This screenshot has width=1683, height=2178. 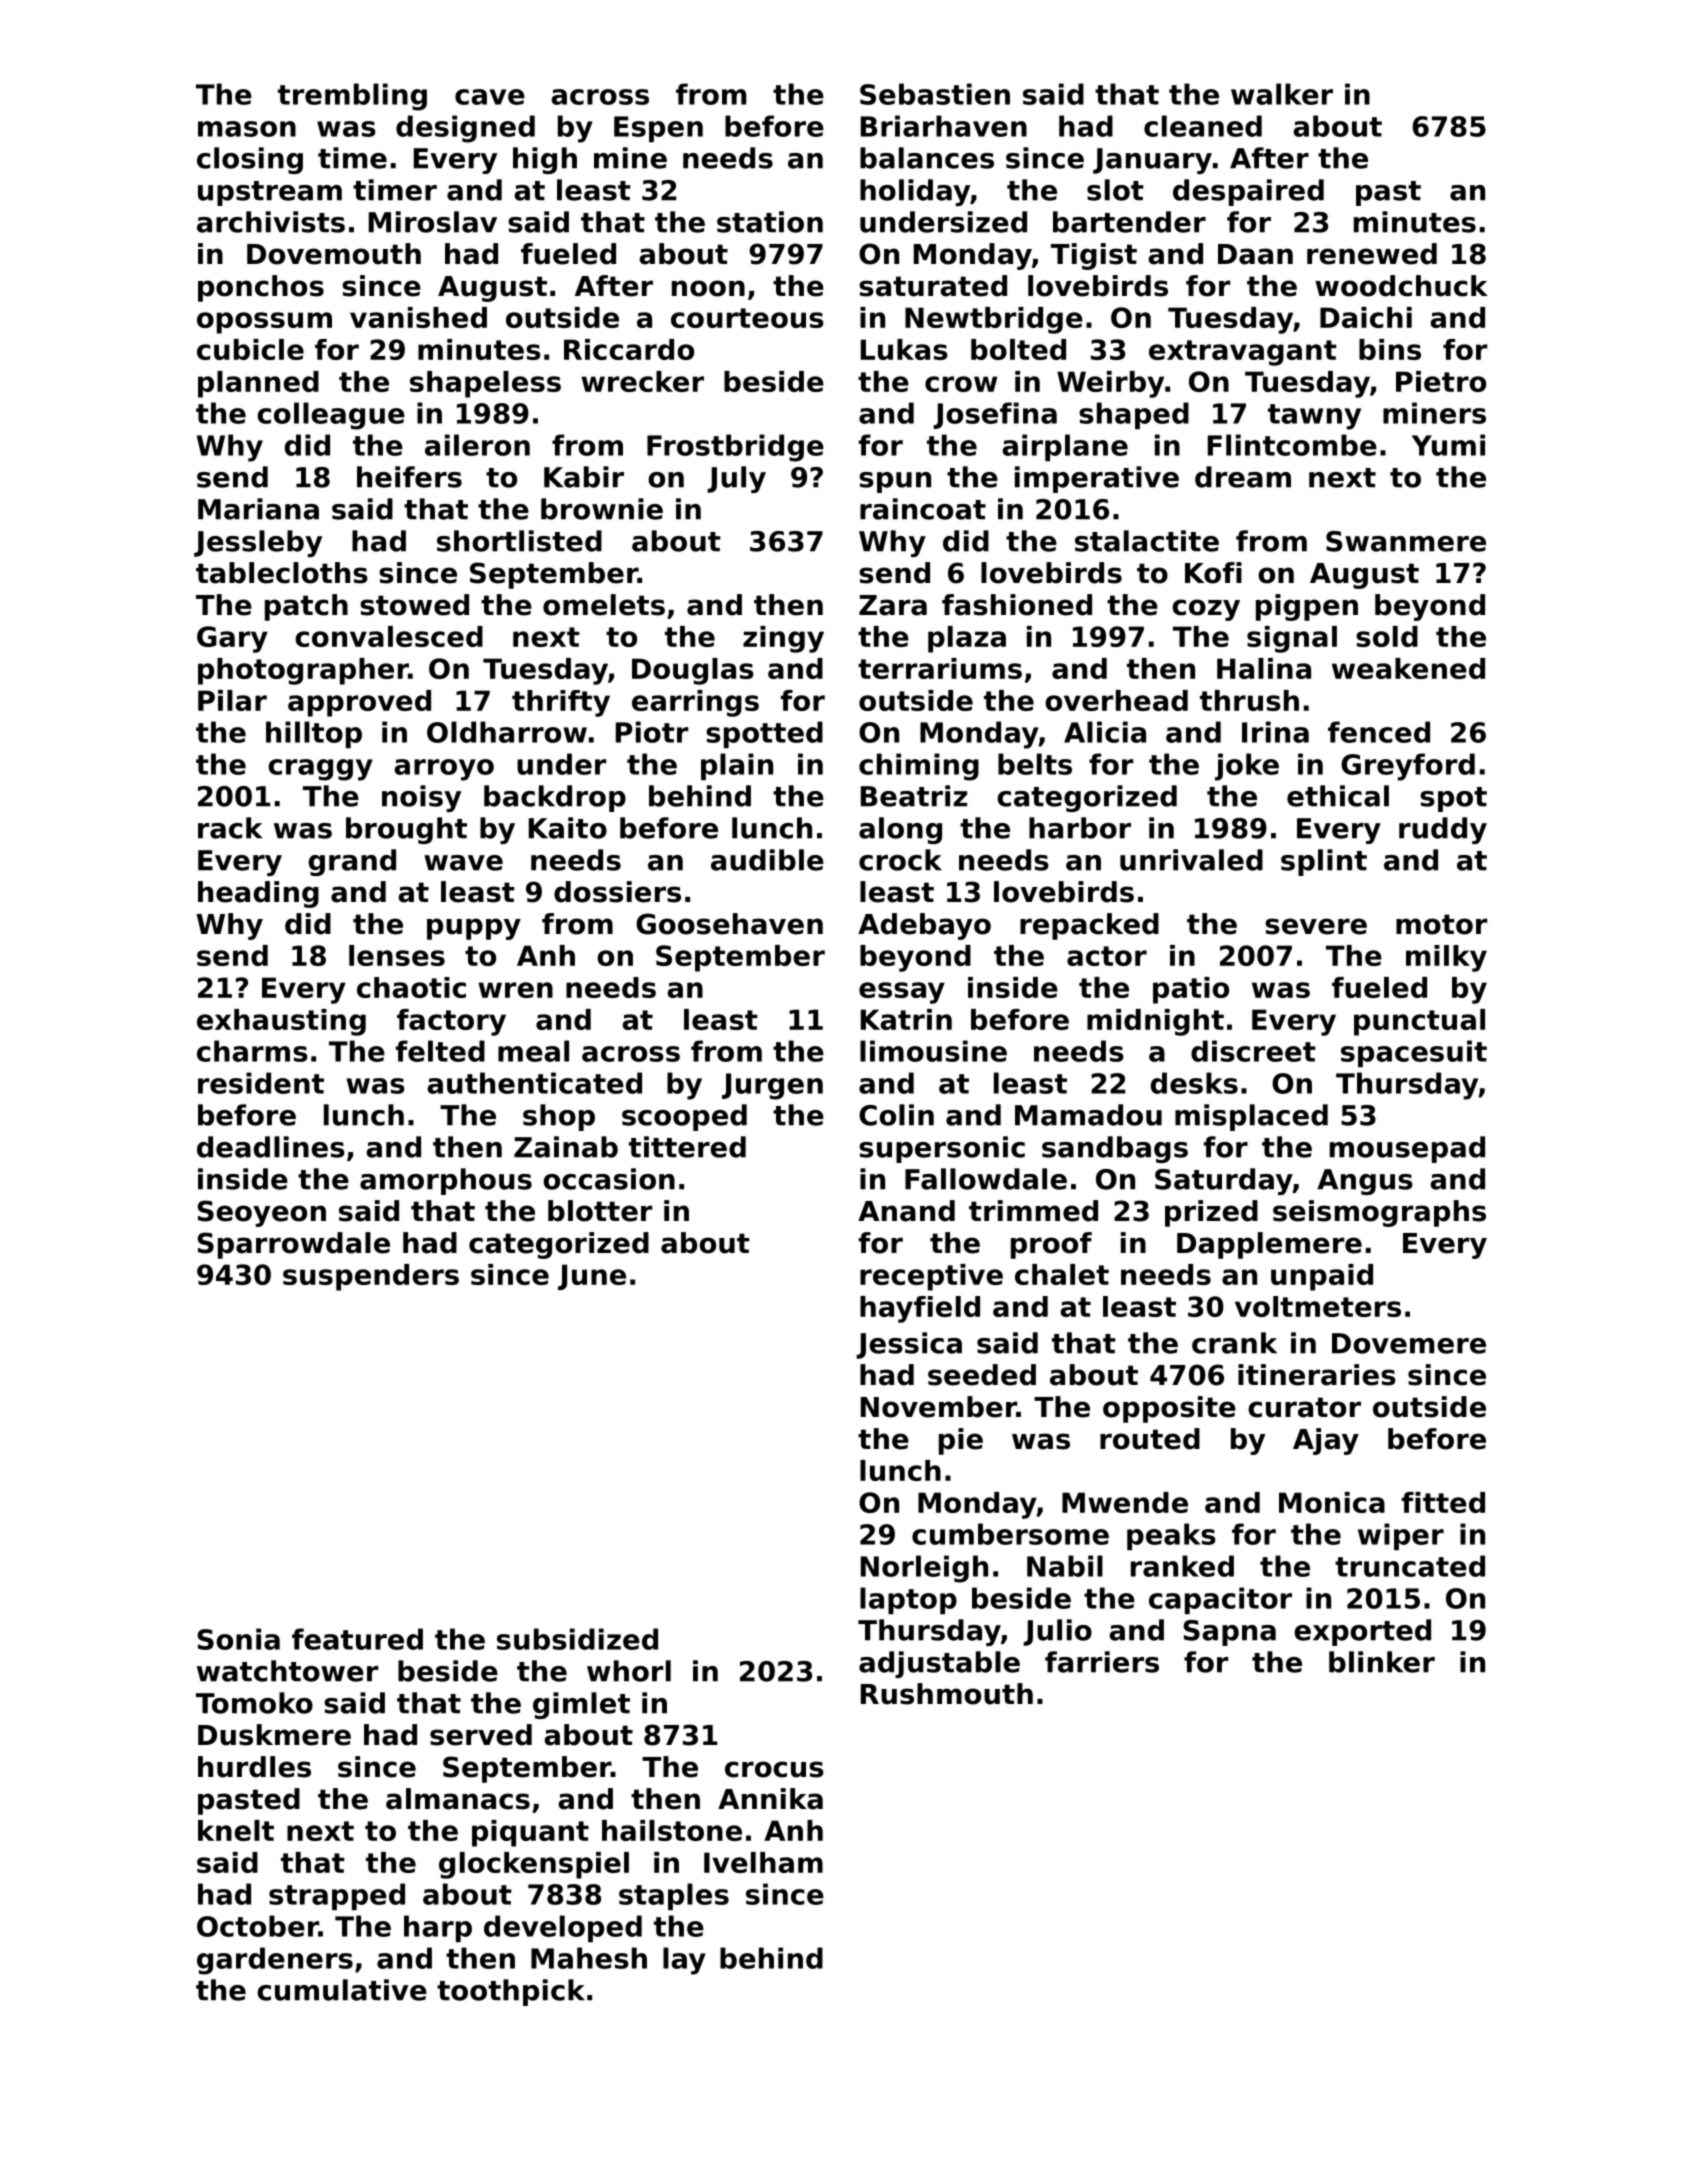 I want to click on holiday, so click(x=915, y=192).
